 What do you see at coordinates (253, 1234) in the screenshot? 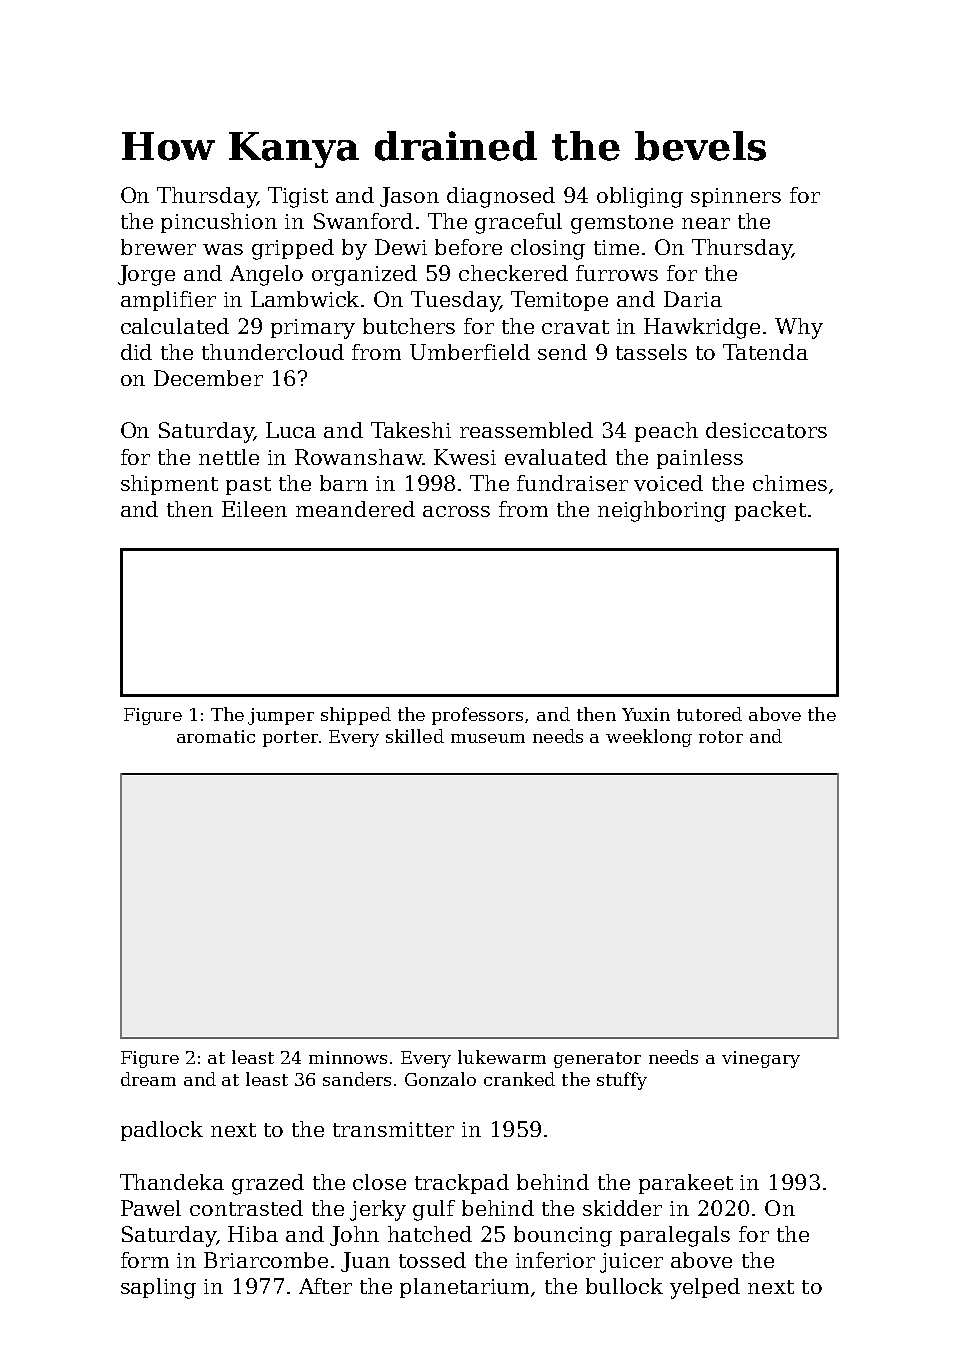
I see `Hiba` at bounding box center [253, 1234].
